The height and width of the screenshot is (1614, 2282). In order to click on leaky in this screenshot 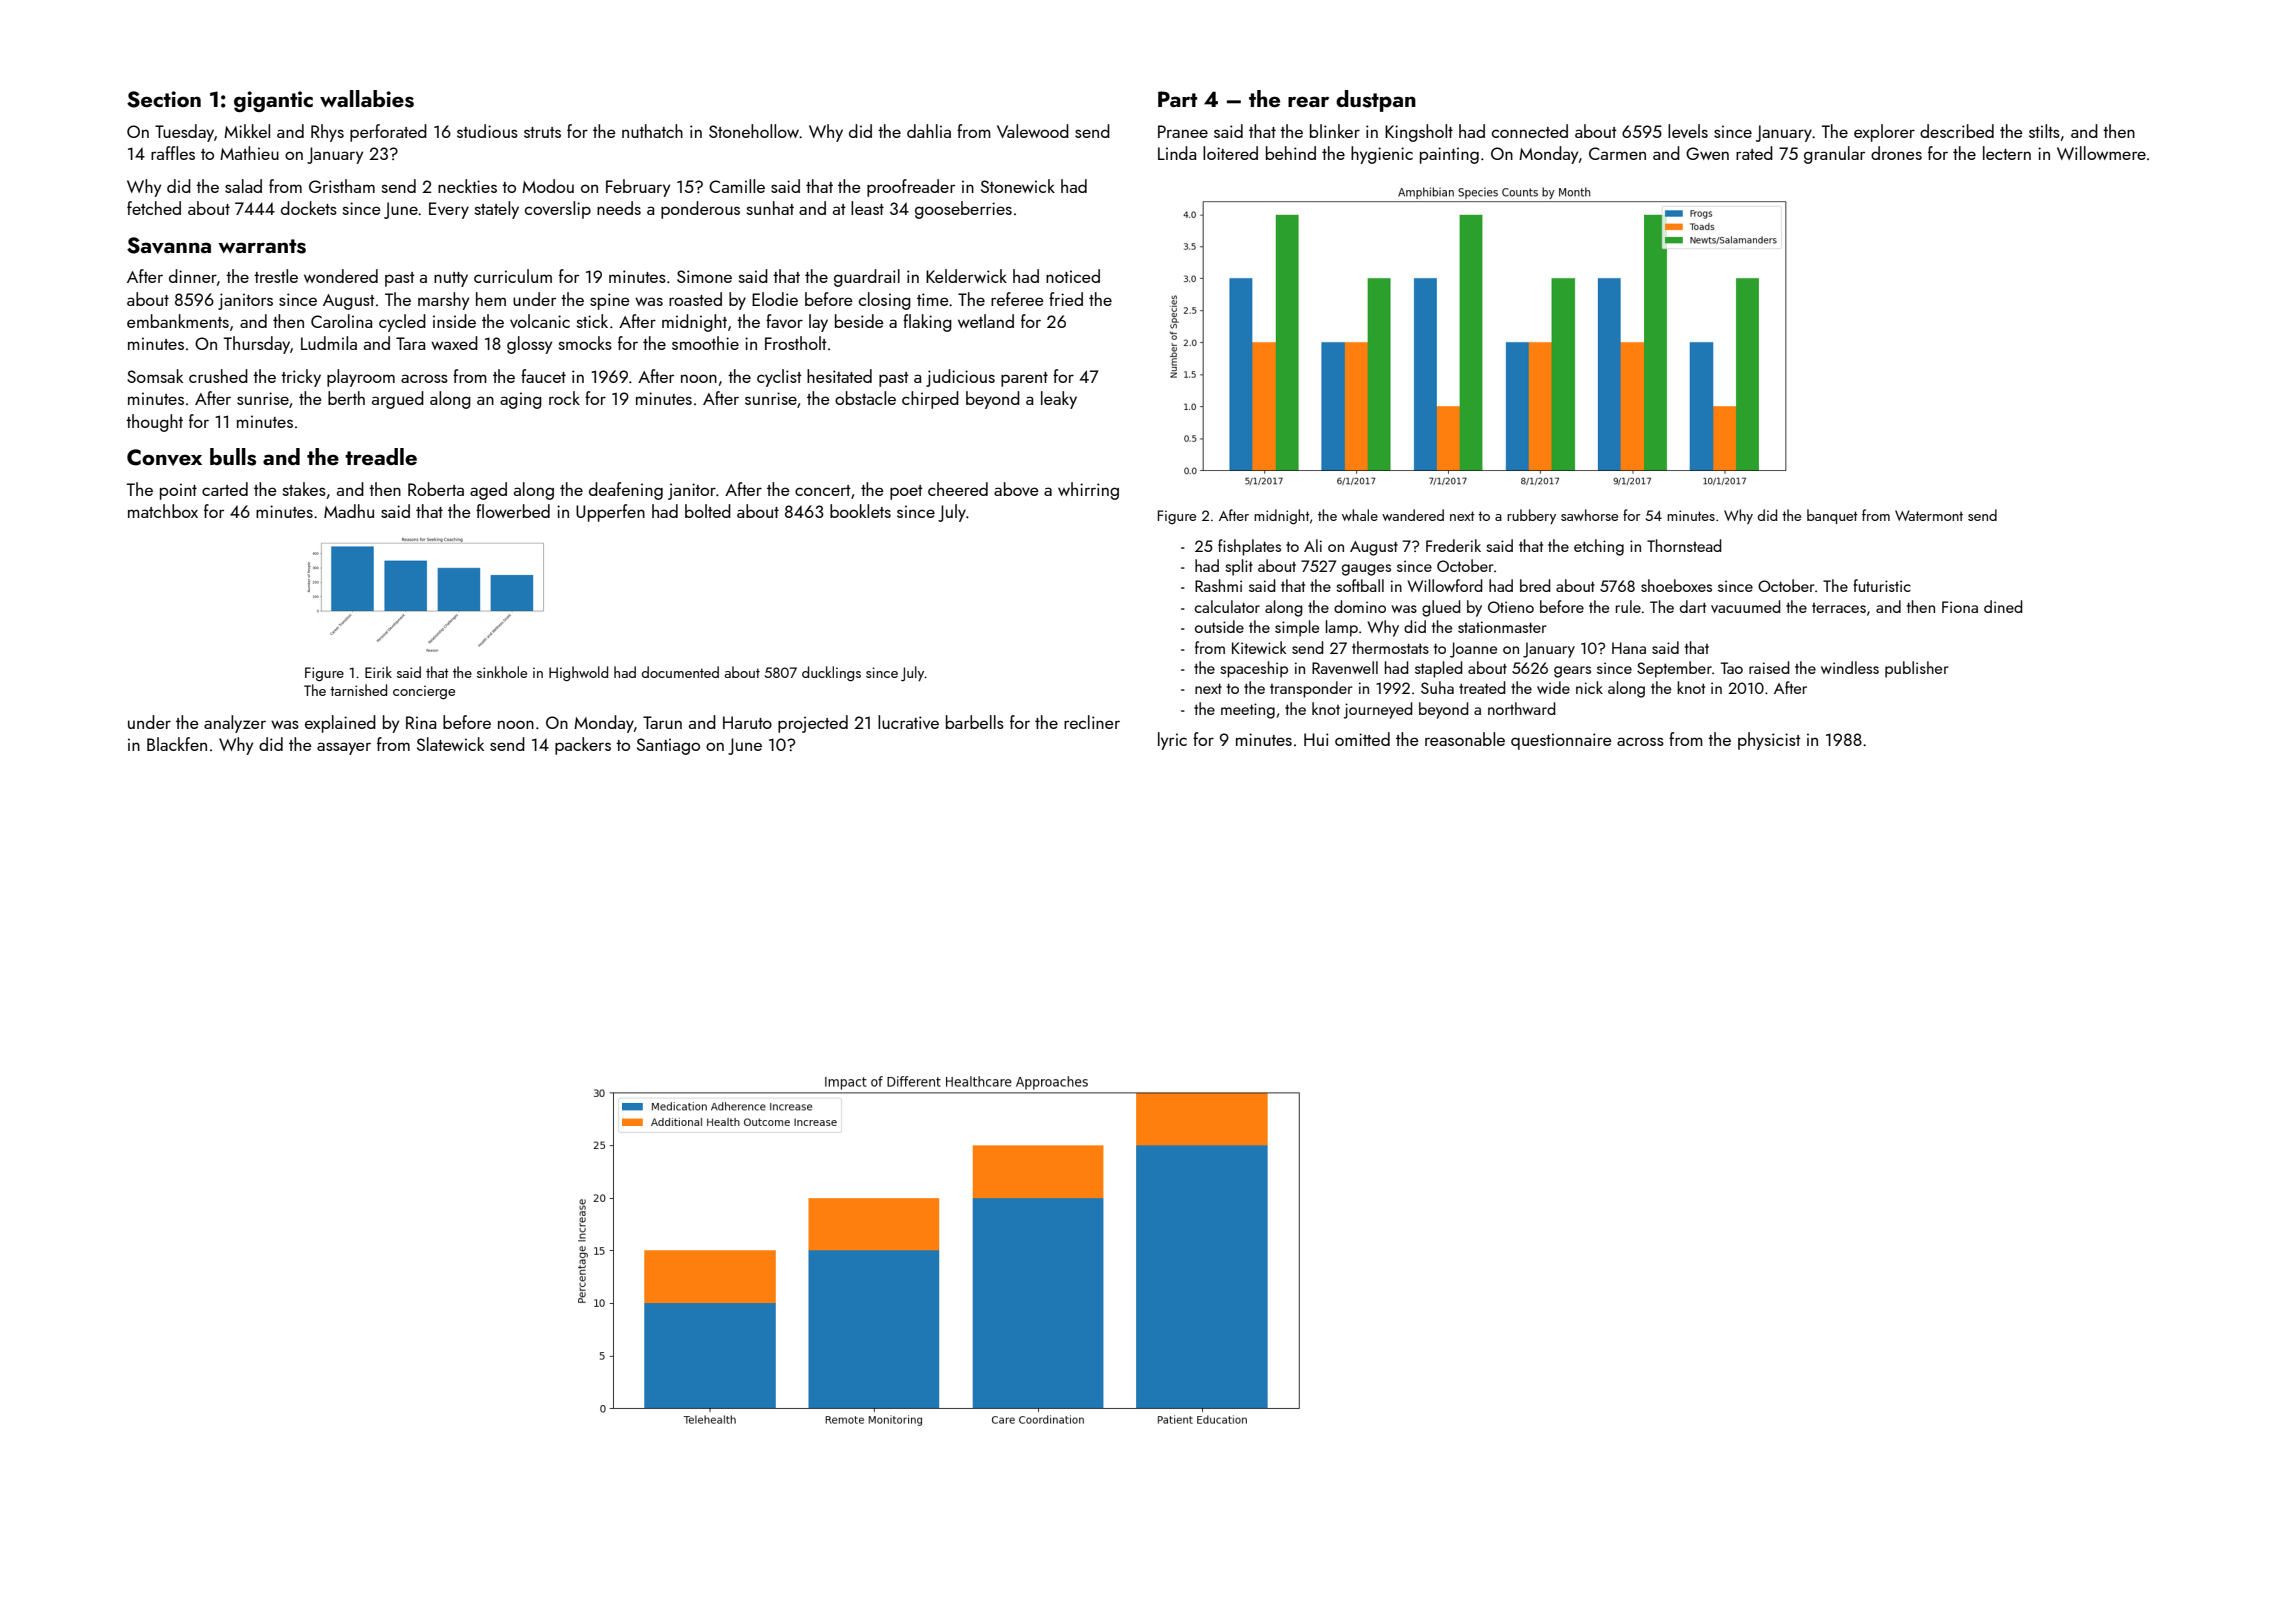, I will do `click(1059, 400)`.
